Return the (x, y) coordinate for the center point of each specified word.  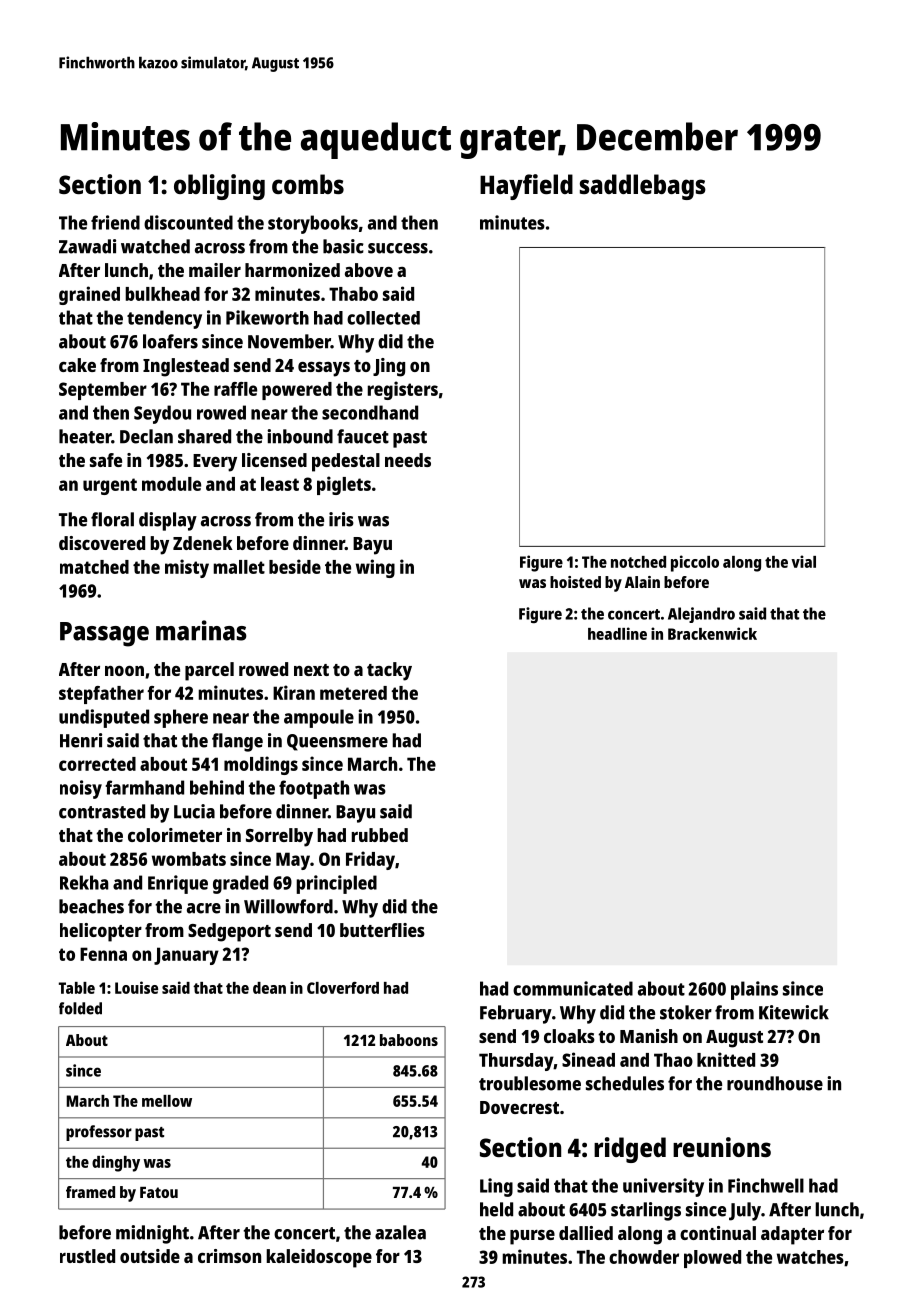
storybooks (313, 224)
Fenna (103, 954)
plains (754, 990)
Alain (642, 582)
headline (617, 633)
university (663, 1187)
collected (383, 318)
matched (94, 567)
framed (90, 1192)
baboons (409, 1040)
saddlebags (643, 187)
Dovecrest (519, 1107)
